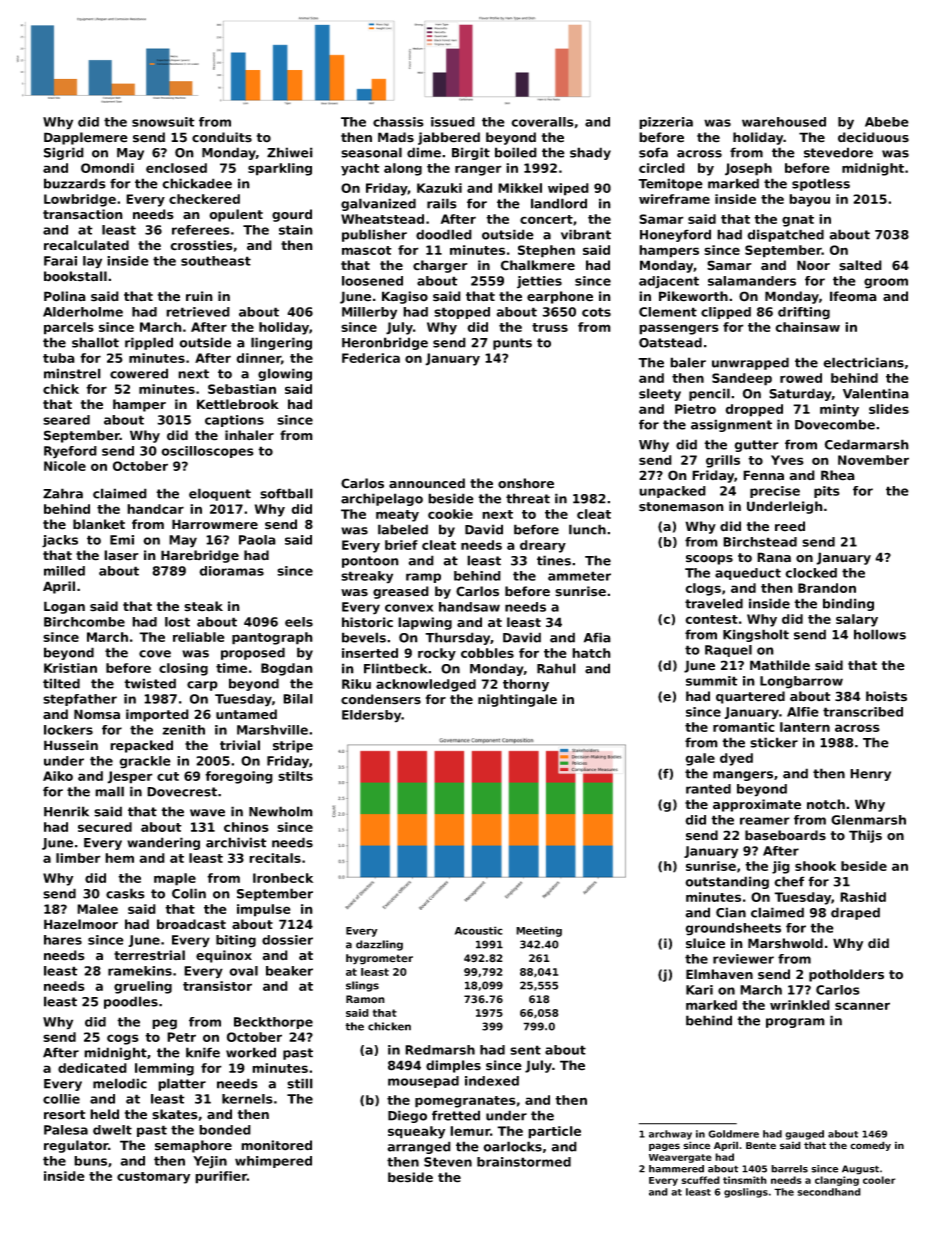 This page has width=952, height=1233. Describe the element at coordinates (453, 122) in the page. I see `issued` at that location.
